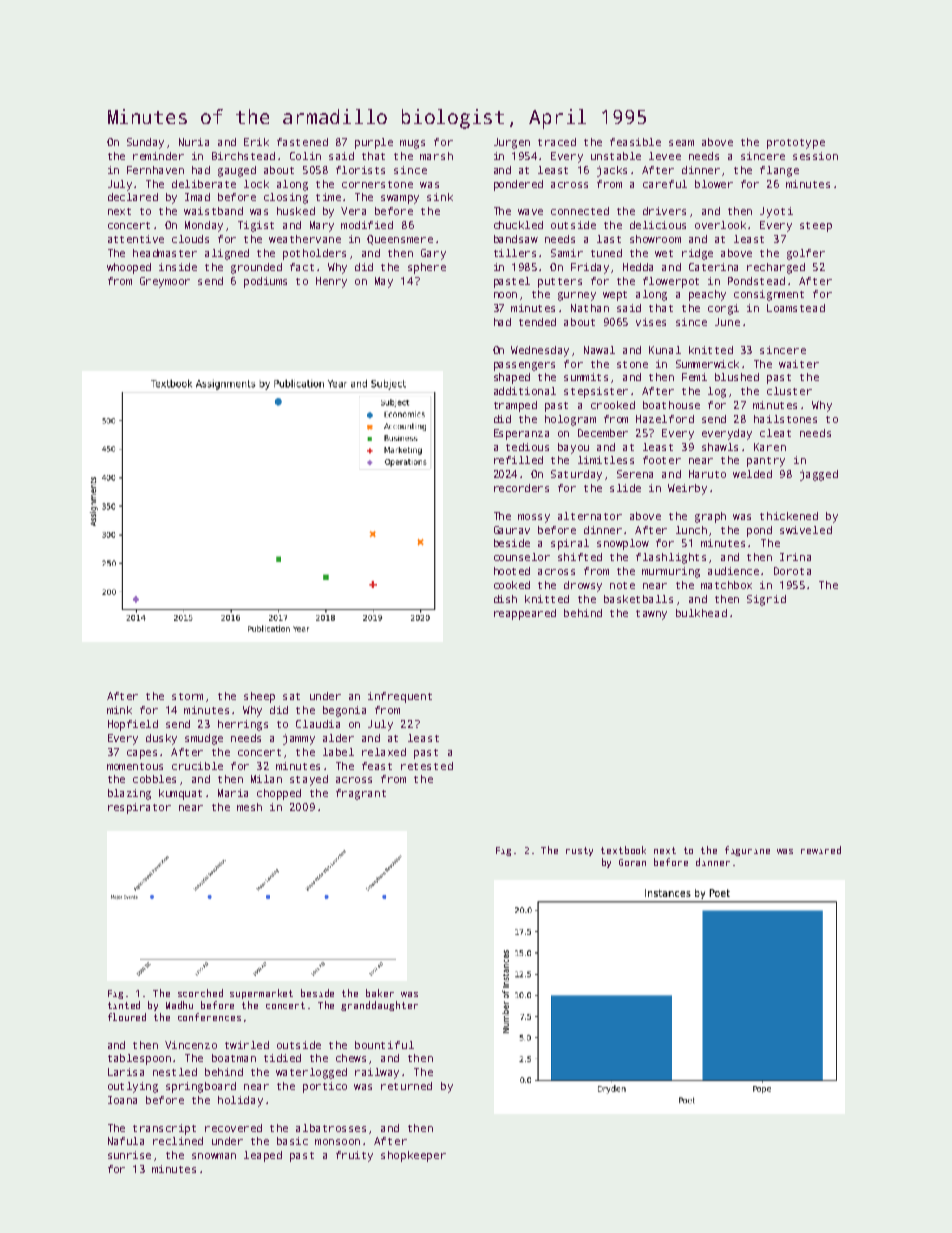 The image size is (952, 1233). I want to click on podiums, so click(265, 282).
